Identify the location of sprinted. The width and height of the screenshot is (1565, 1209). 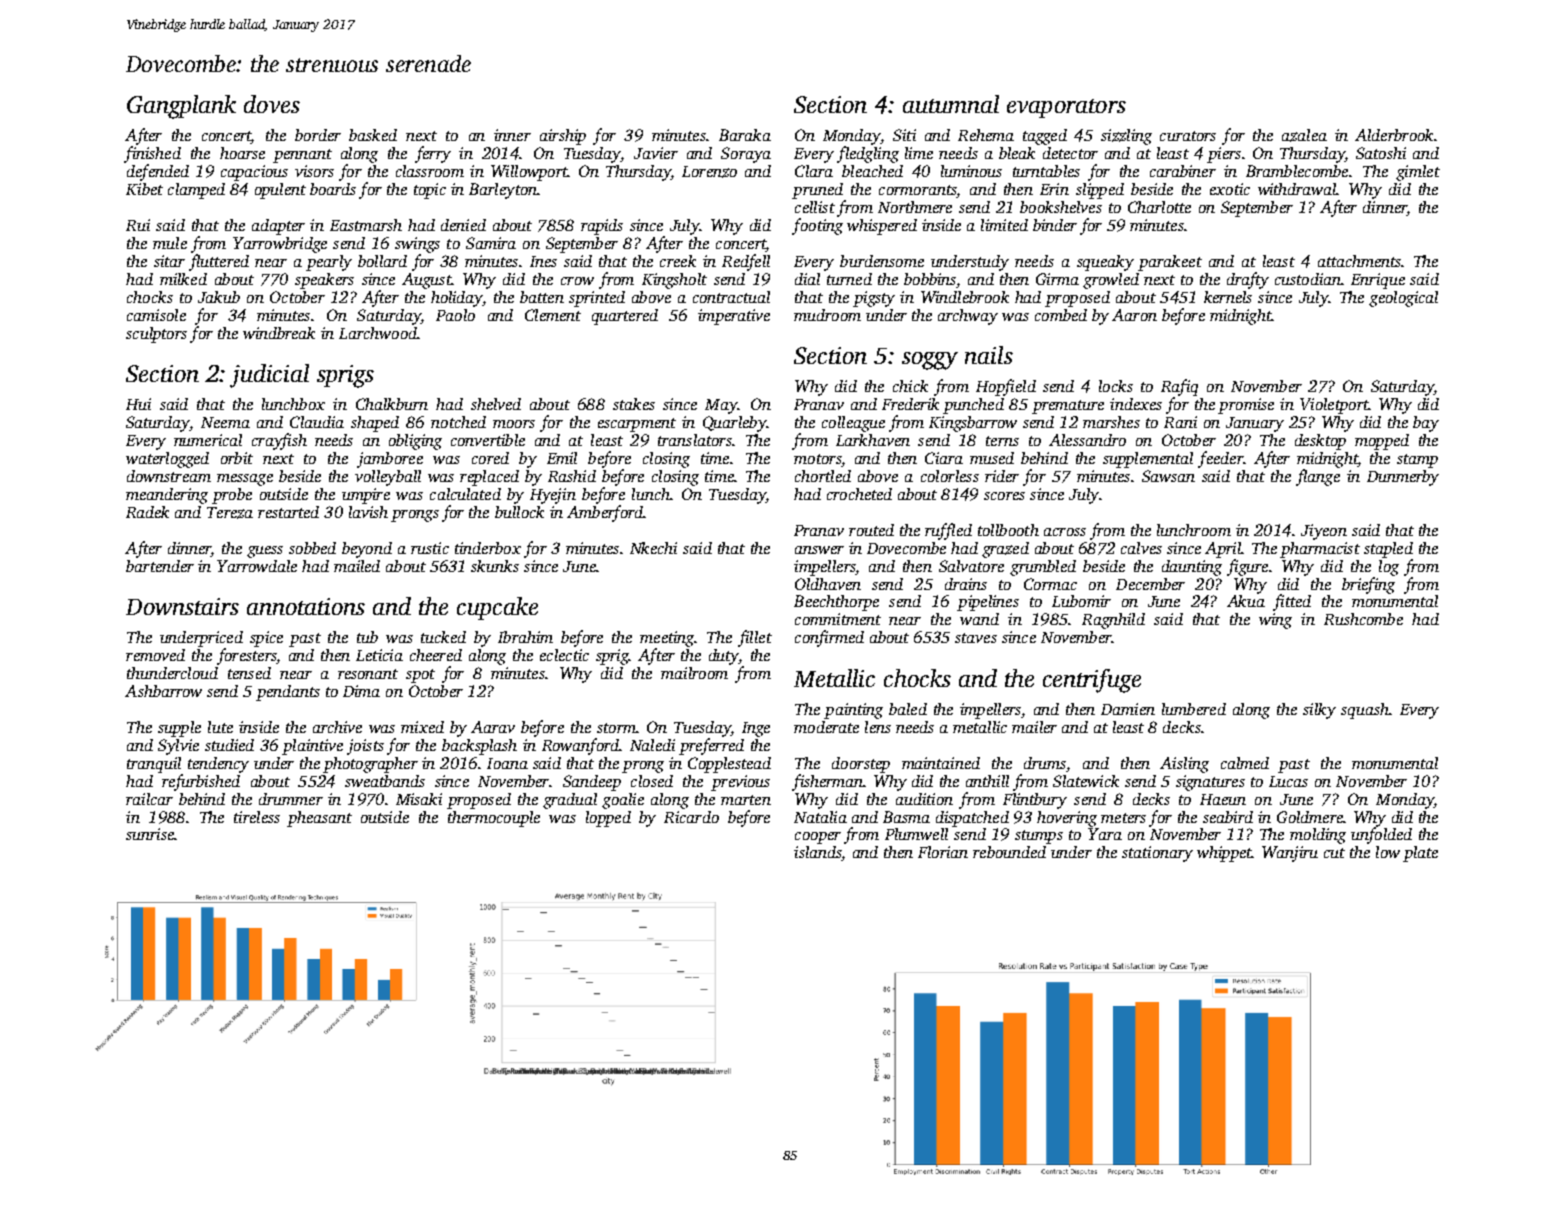
(597, 299).
